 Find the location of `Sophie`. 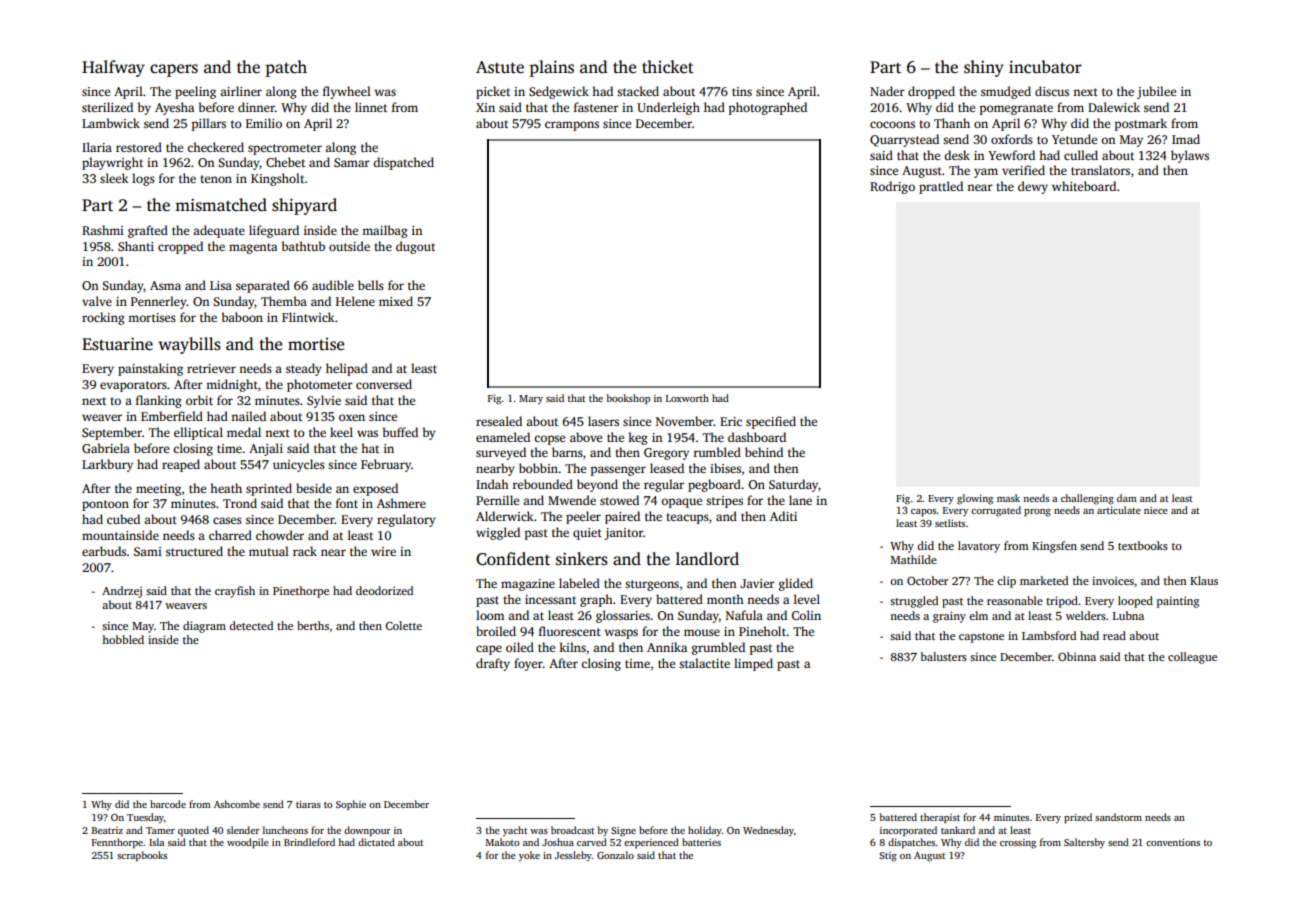

Sophie is located at coordinates (351, 805).
